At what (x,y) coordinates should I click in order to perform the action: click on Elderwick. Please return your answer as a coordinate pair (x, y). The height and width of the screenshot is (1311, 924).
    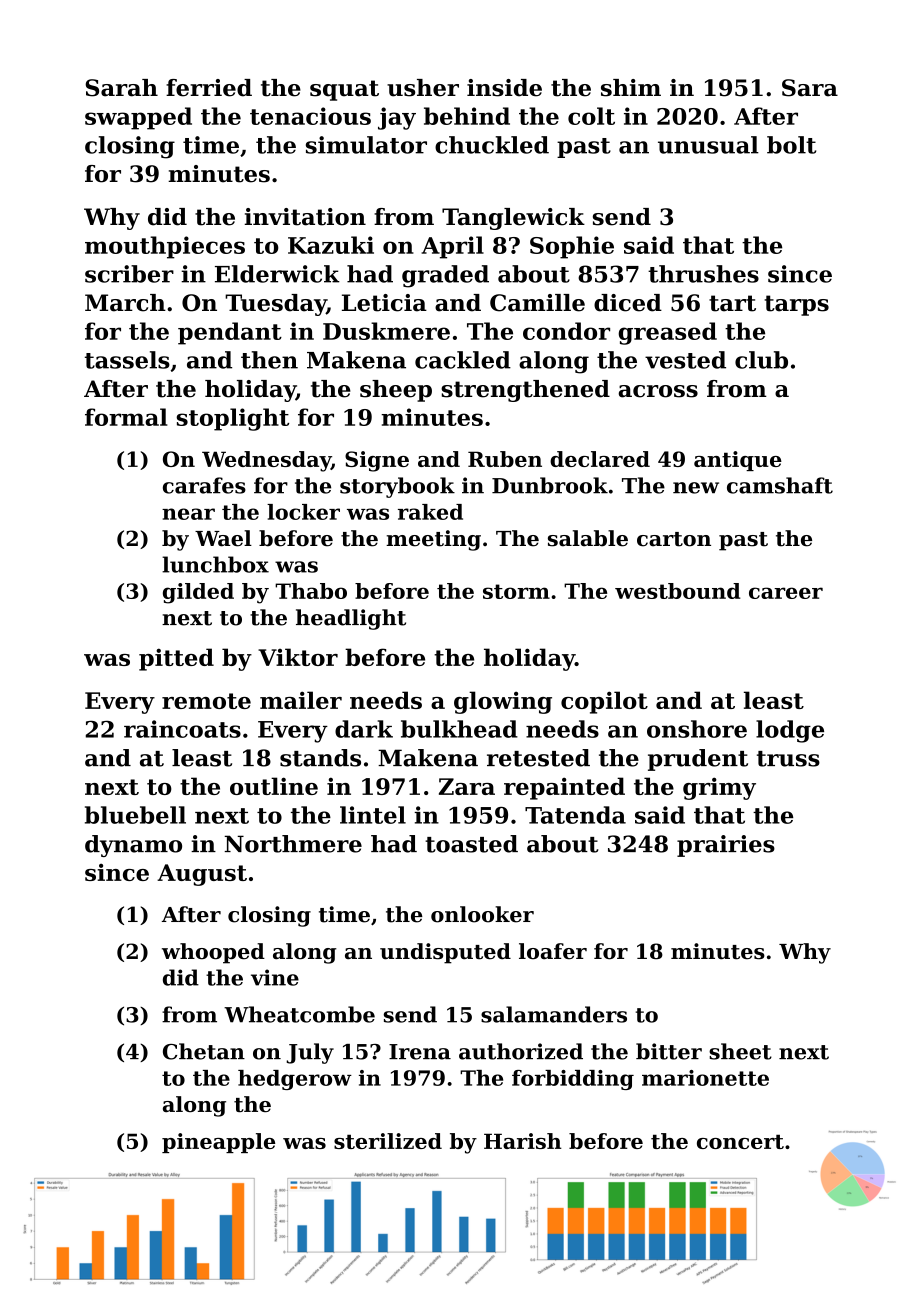
    Looking at the image, I should click on (277, 274).
